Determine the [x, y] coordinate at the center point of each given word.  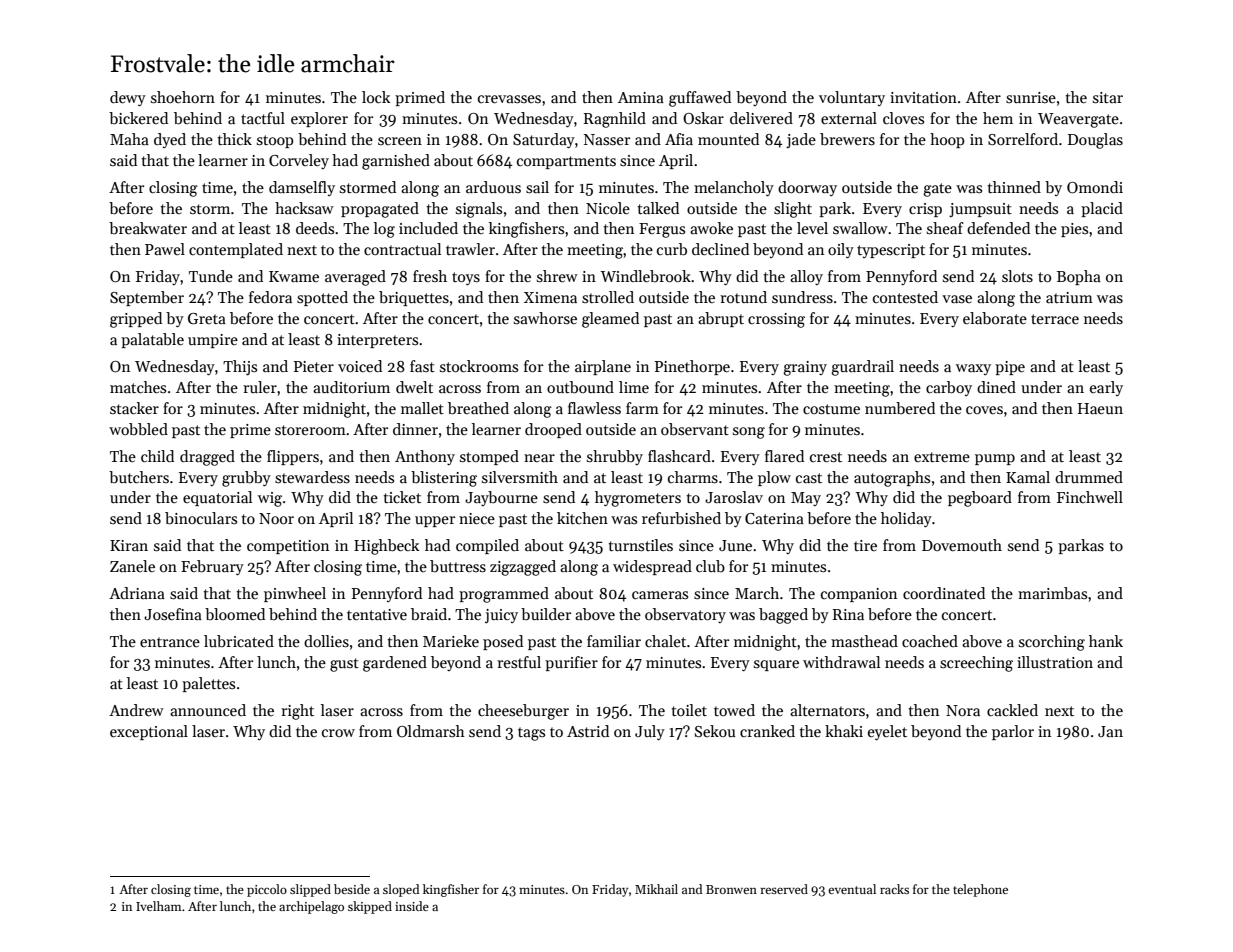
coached [930, 641]
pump [995, 459]
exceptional [149, 732]
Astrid [588, 731]
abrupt [721, 319]
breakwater [148, 228]
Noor [276, 518]
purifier [571, 663]
